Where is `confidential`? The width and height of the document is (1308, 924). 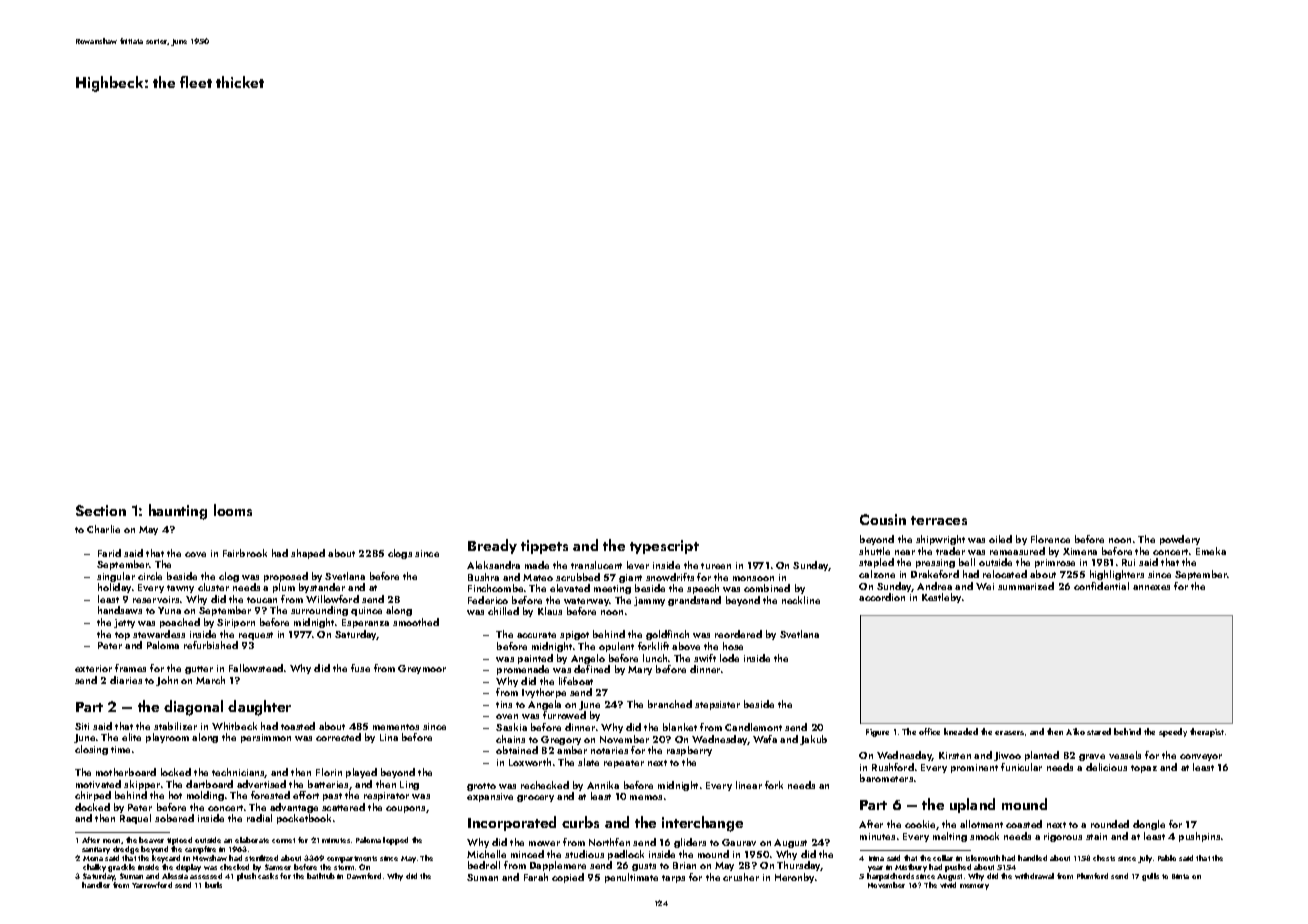 confidential is located at coordinates (1101, 586).
